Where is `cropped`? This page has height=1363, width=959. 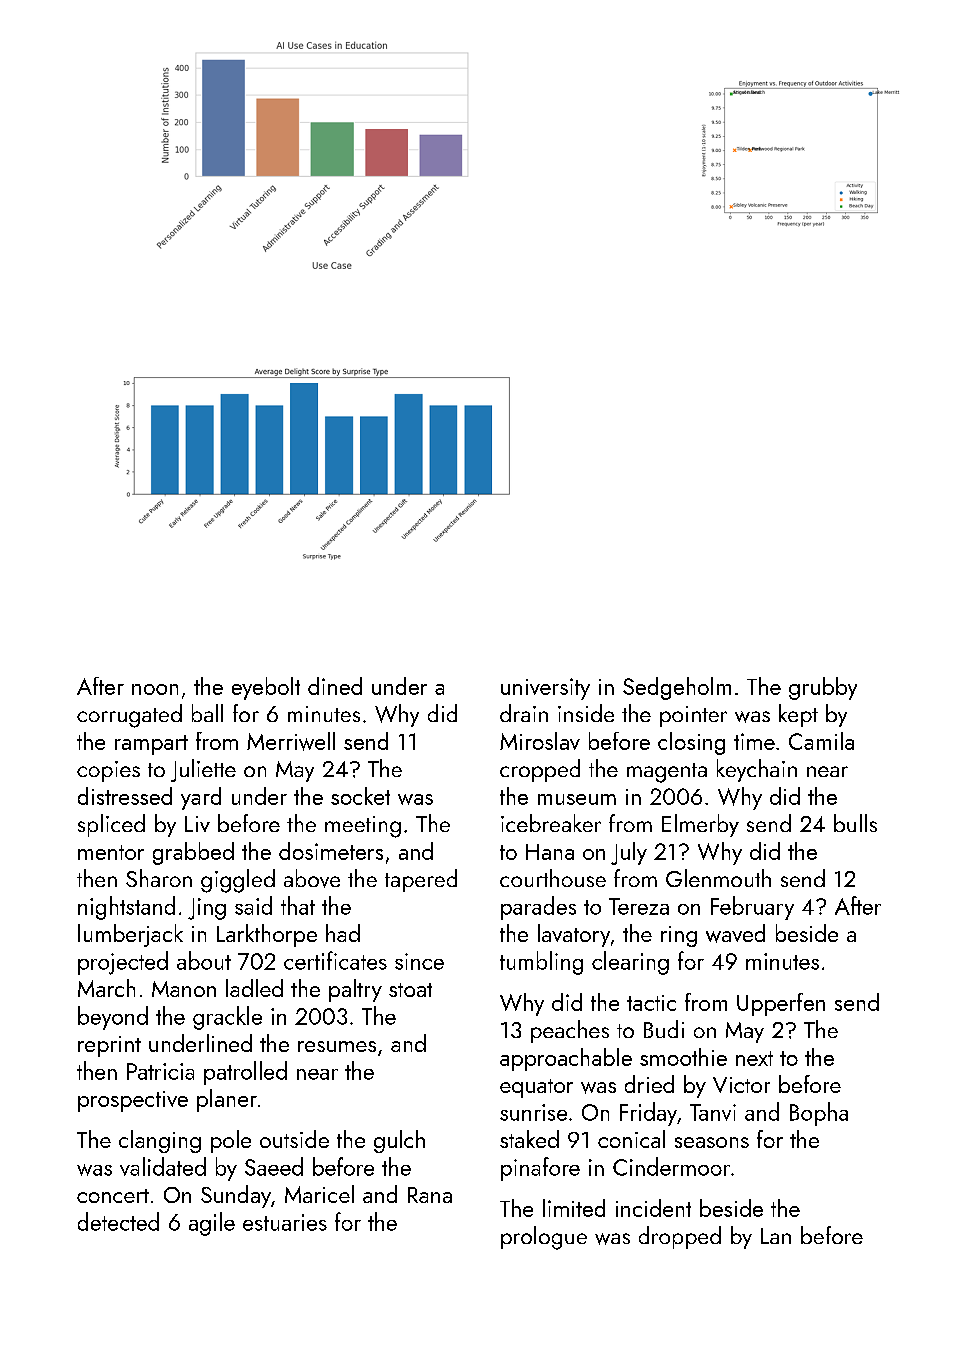 cropped is located at coordinates (540, 770).
